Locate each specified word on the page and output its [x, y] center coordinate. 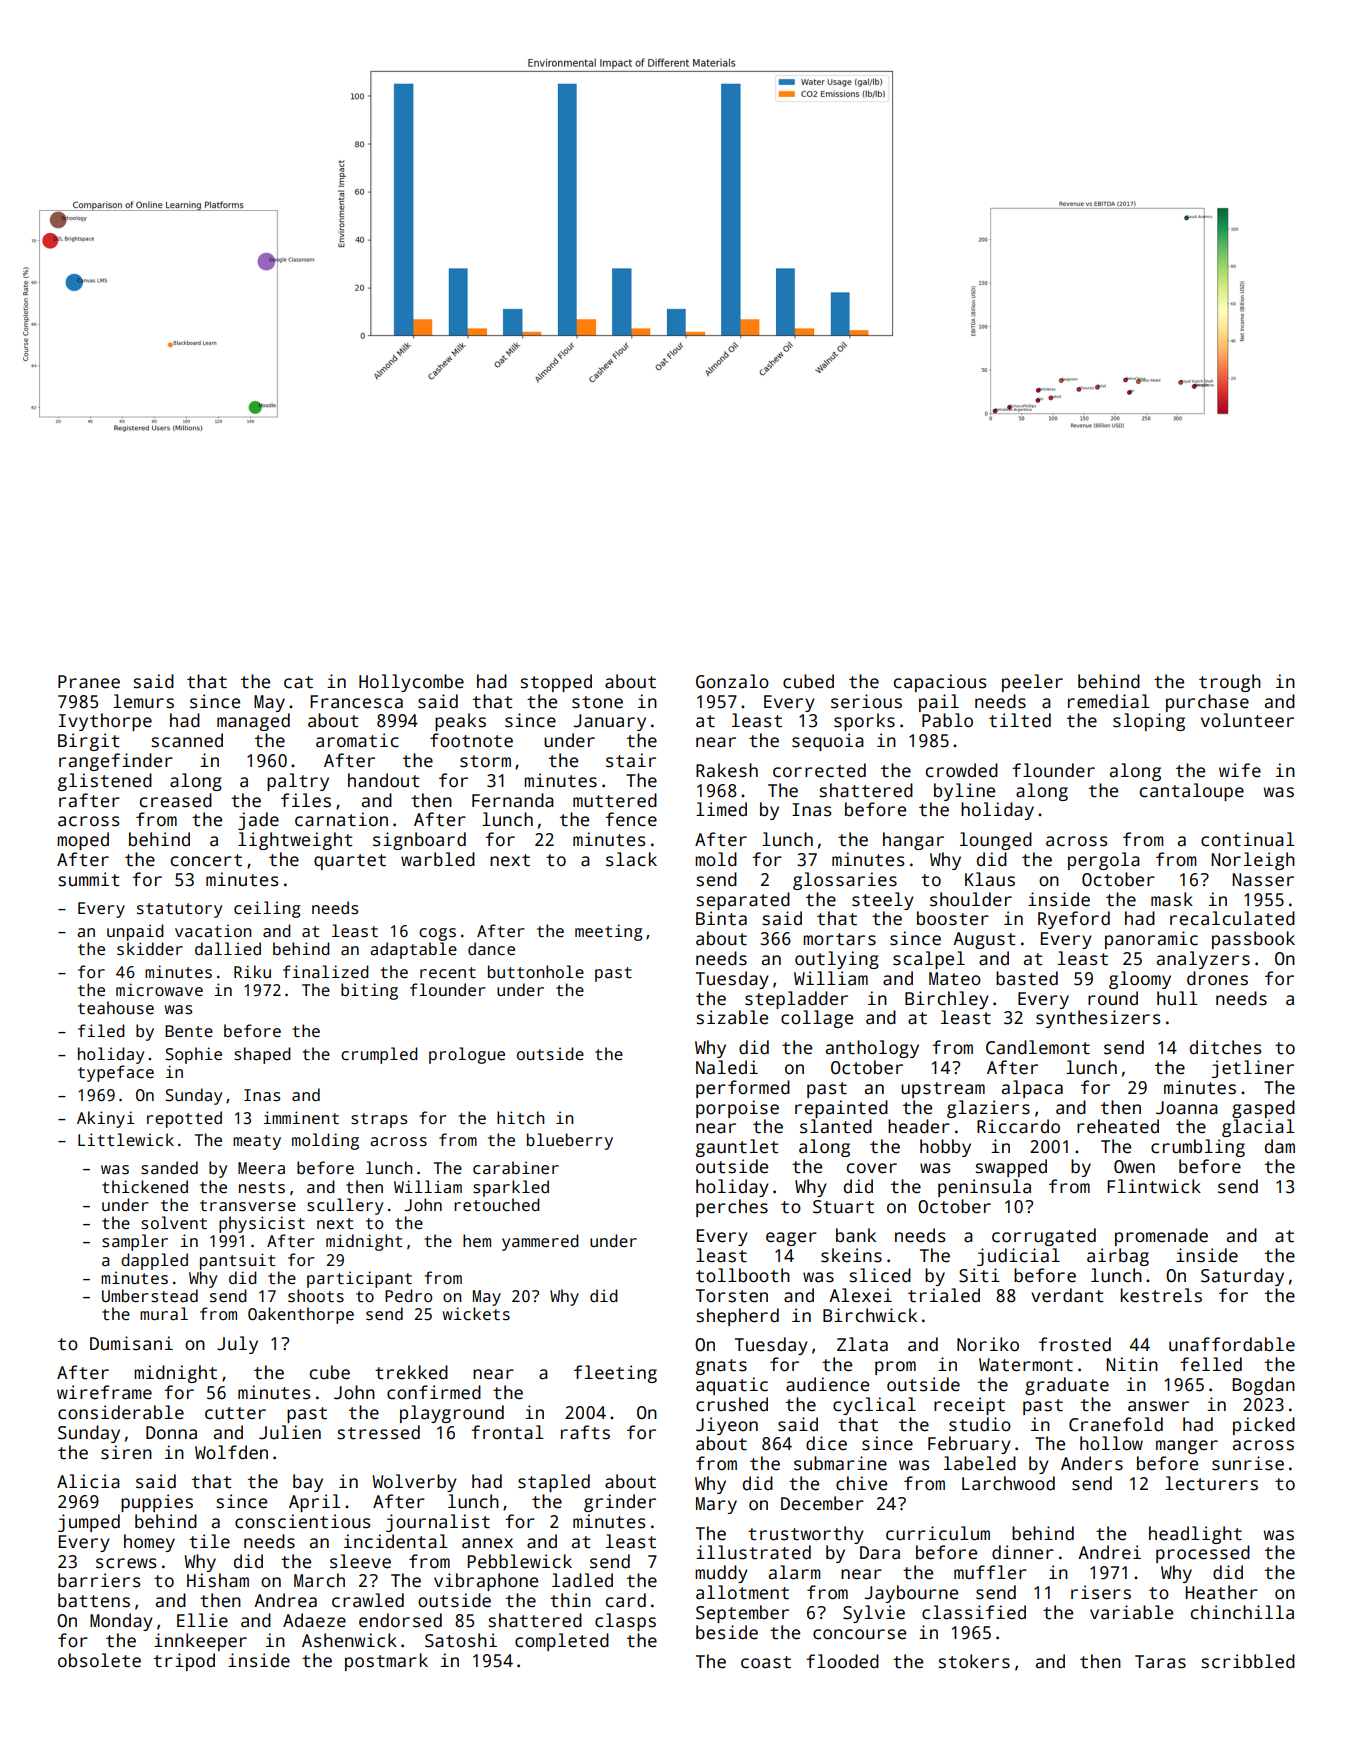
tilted [1020, 720]
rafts [585, 1432]
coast [766, 1662]
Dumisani [131, 1343]
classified [974, 1612]
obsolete [99, 1660]
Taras [1160, 1662]
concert [206, 860]
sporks [864, 722]
